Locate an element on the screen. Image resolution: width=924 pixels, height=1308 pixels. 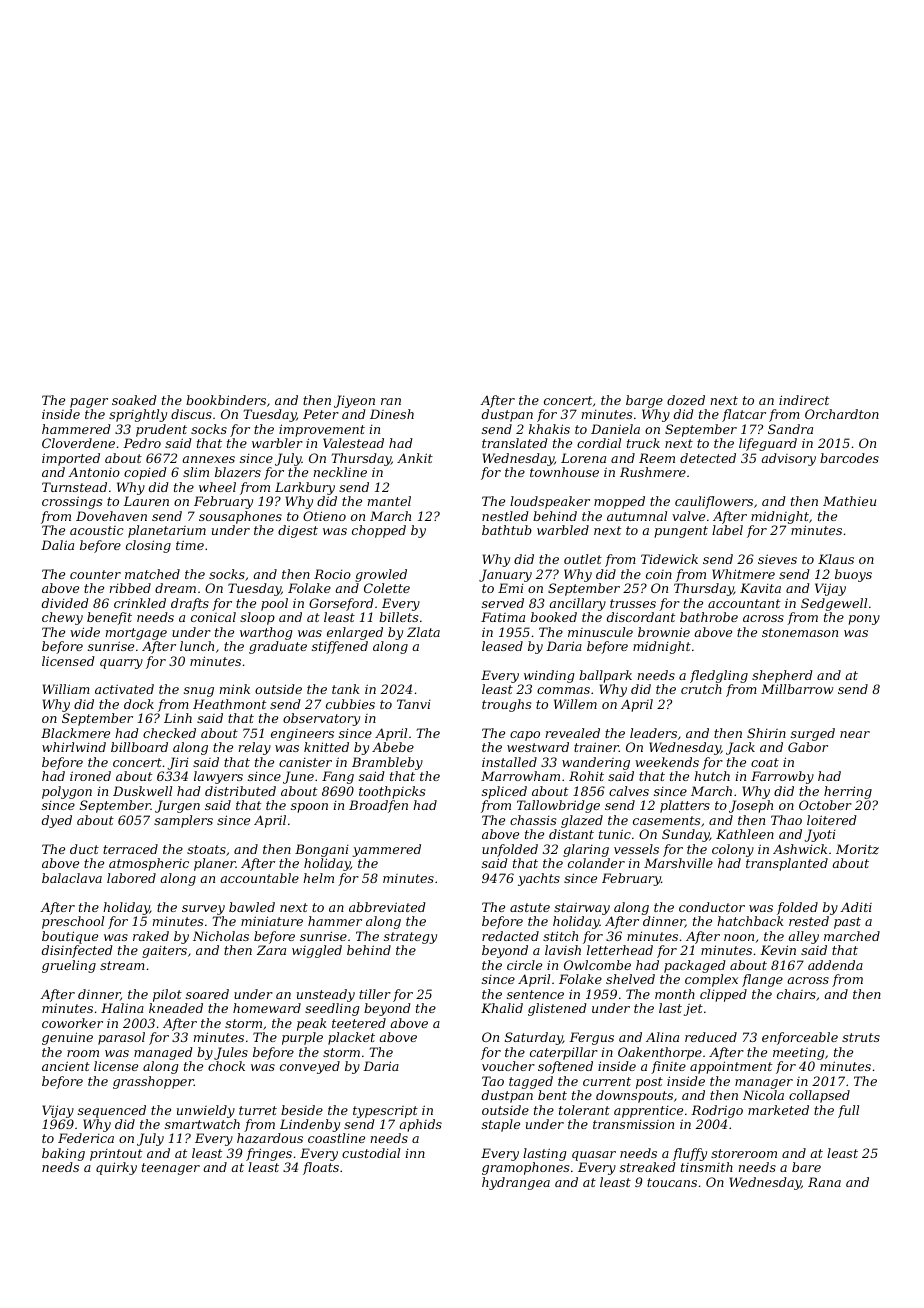
seedling is located at coordinates (332, 1009).
